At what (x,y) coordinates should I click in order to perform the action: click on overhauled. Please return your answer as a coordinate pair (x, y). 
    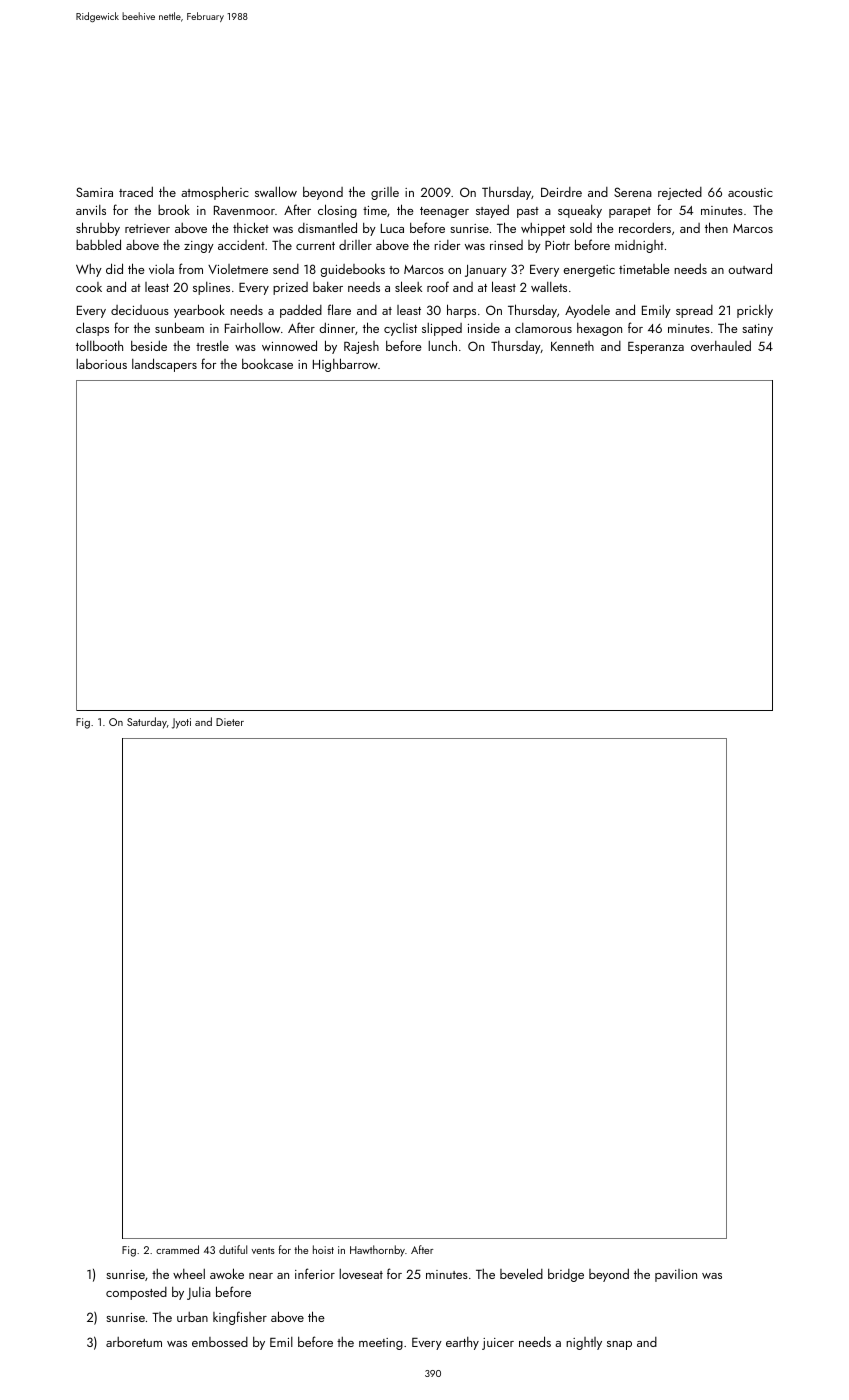
    Looking at the image, I should click on (721, 345).
